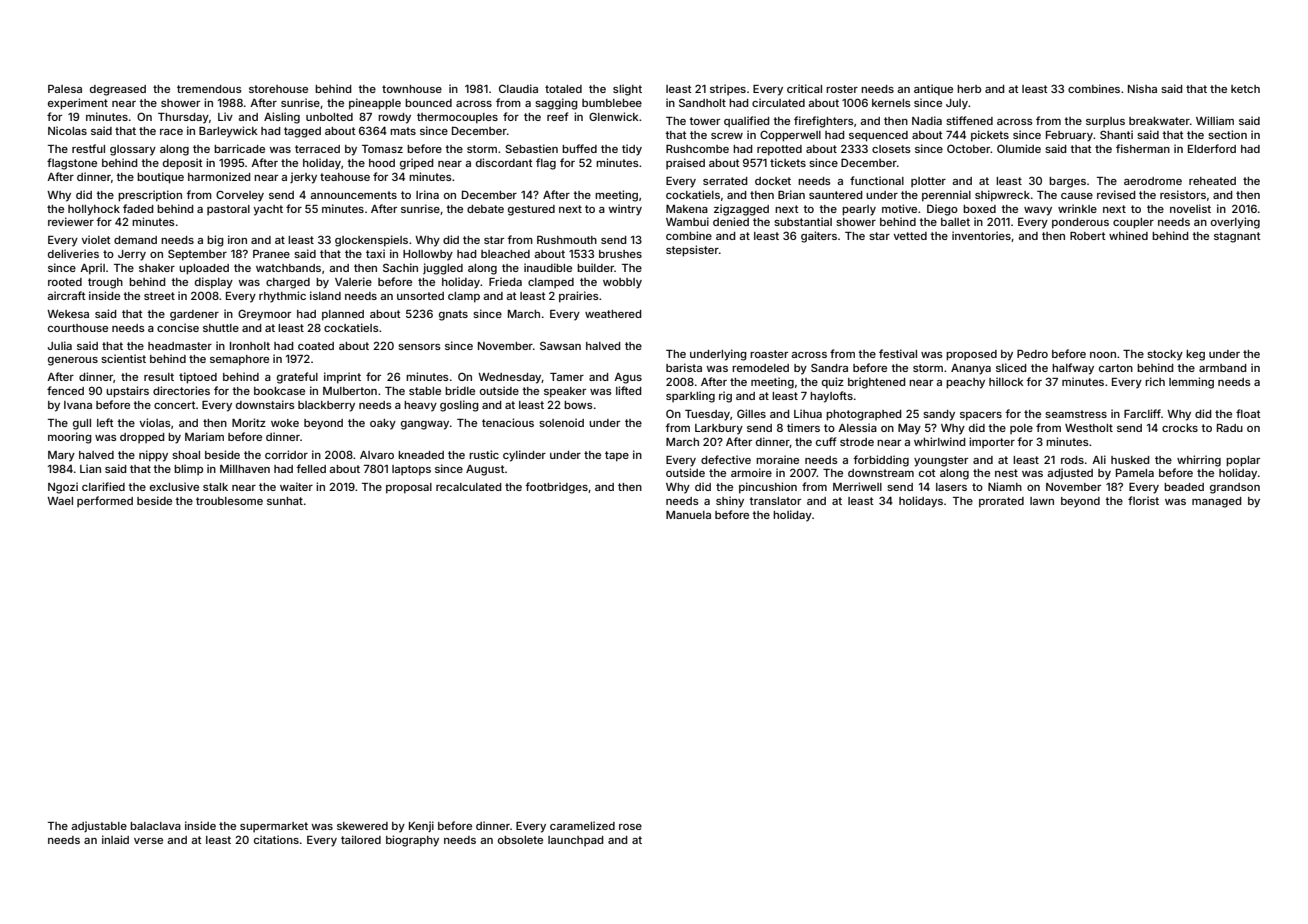 The image size is (1308, 924). I want to click on caramelized, so click(582, 825).
